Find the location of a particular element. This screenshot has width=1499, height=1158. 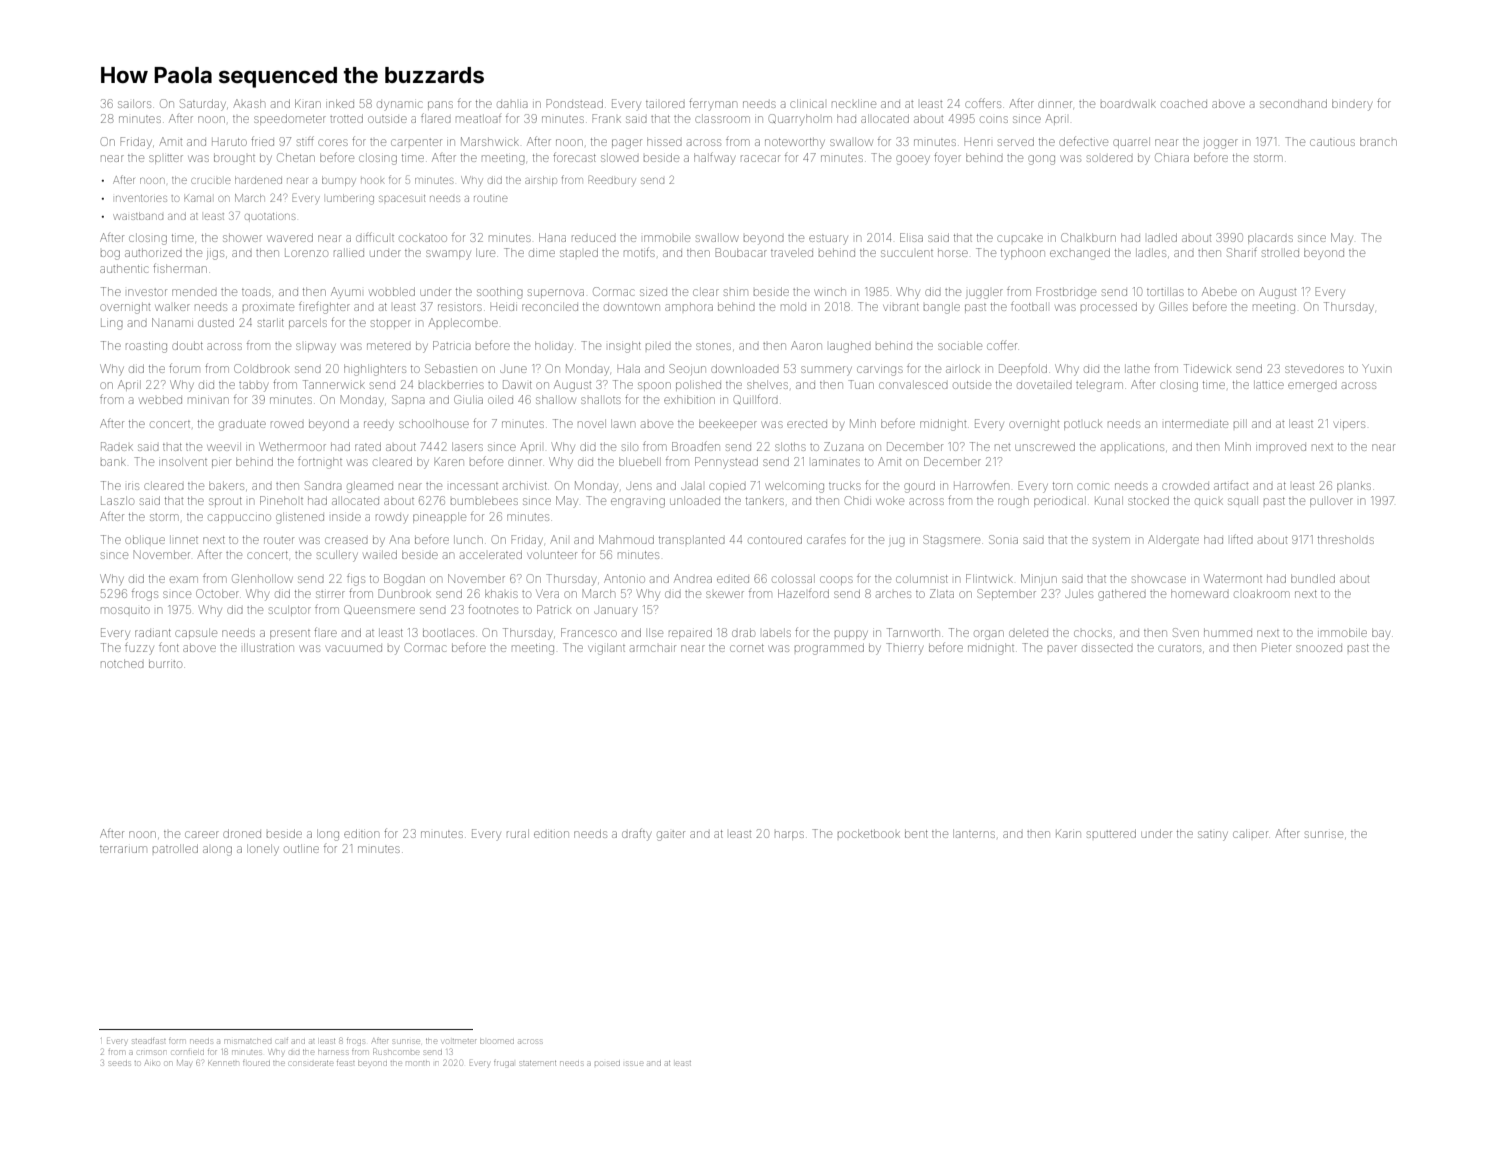

investor is located at coordinates (147, 292).
